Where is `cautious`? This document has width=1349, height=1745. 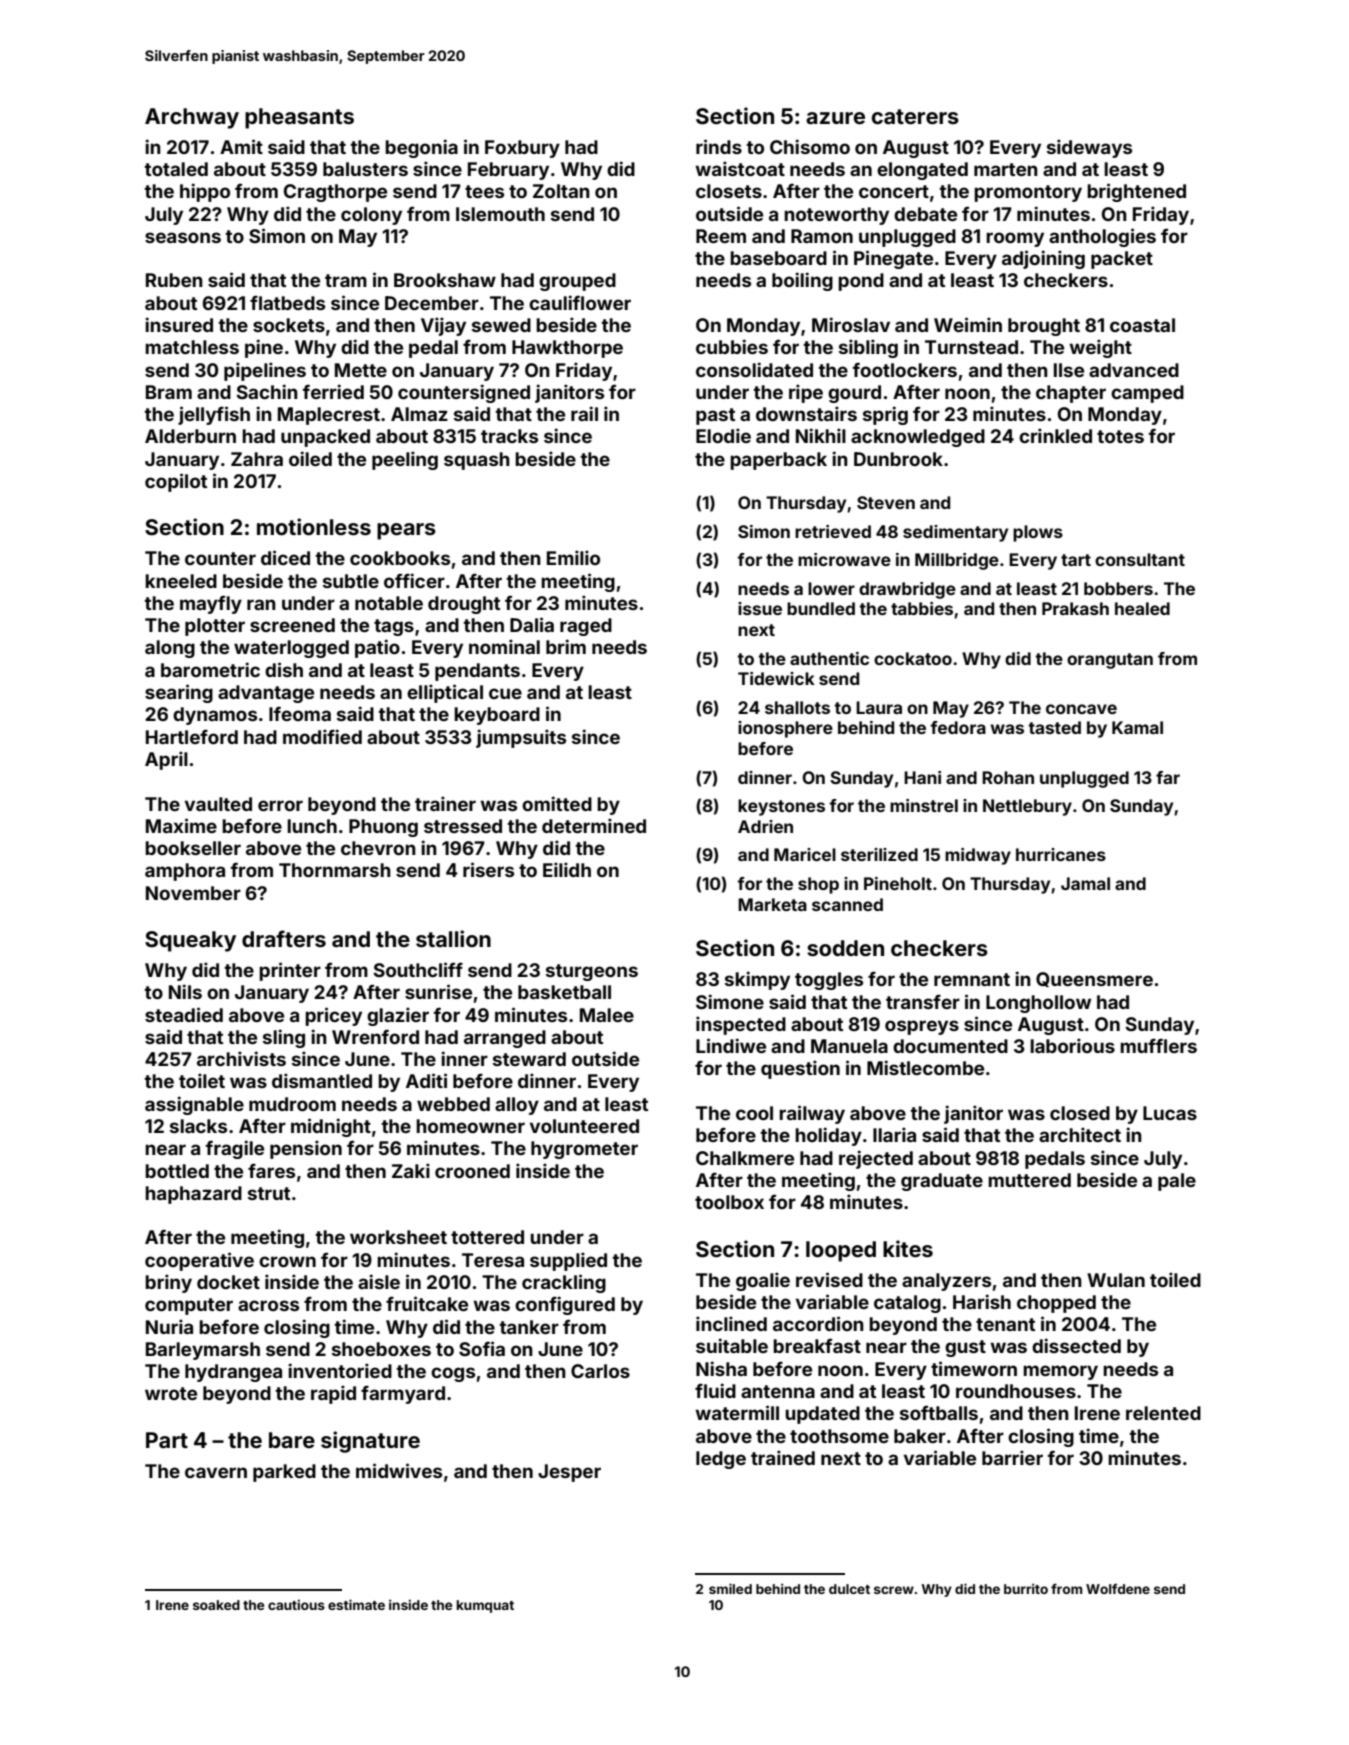 cautious is located at coordinates (296, 1605).
